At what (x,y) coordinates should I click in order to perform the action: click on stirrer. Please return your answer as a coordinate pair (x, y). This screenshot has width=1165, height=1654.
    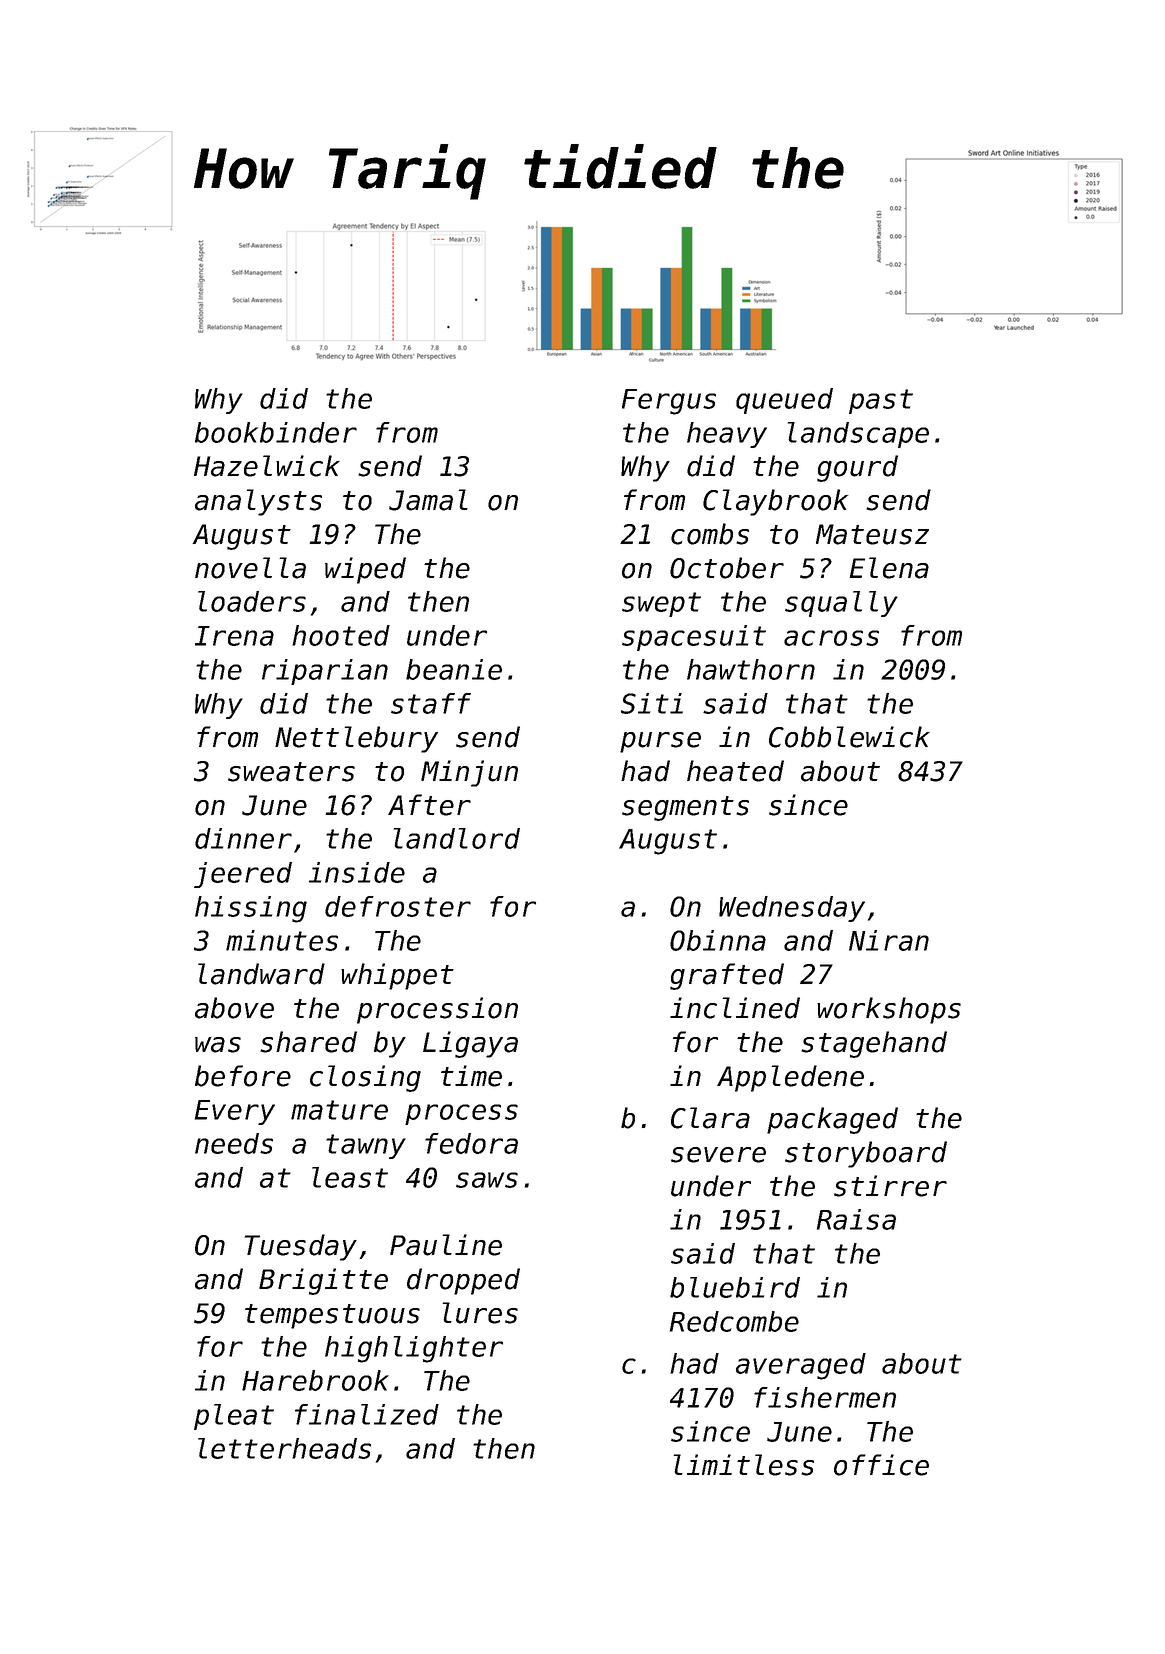
    Looking at the image, I should click on (890, 1186).
